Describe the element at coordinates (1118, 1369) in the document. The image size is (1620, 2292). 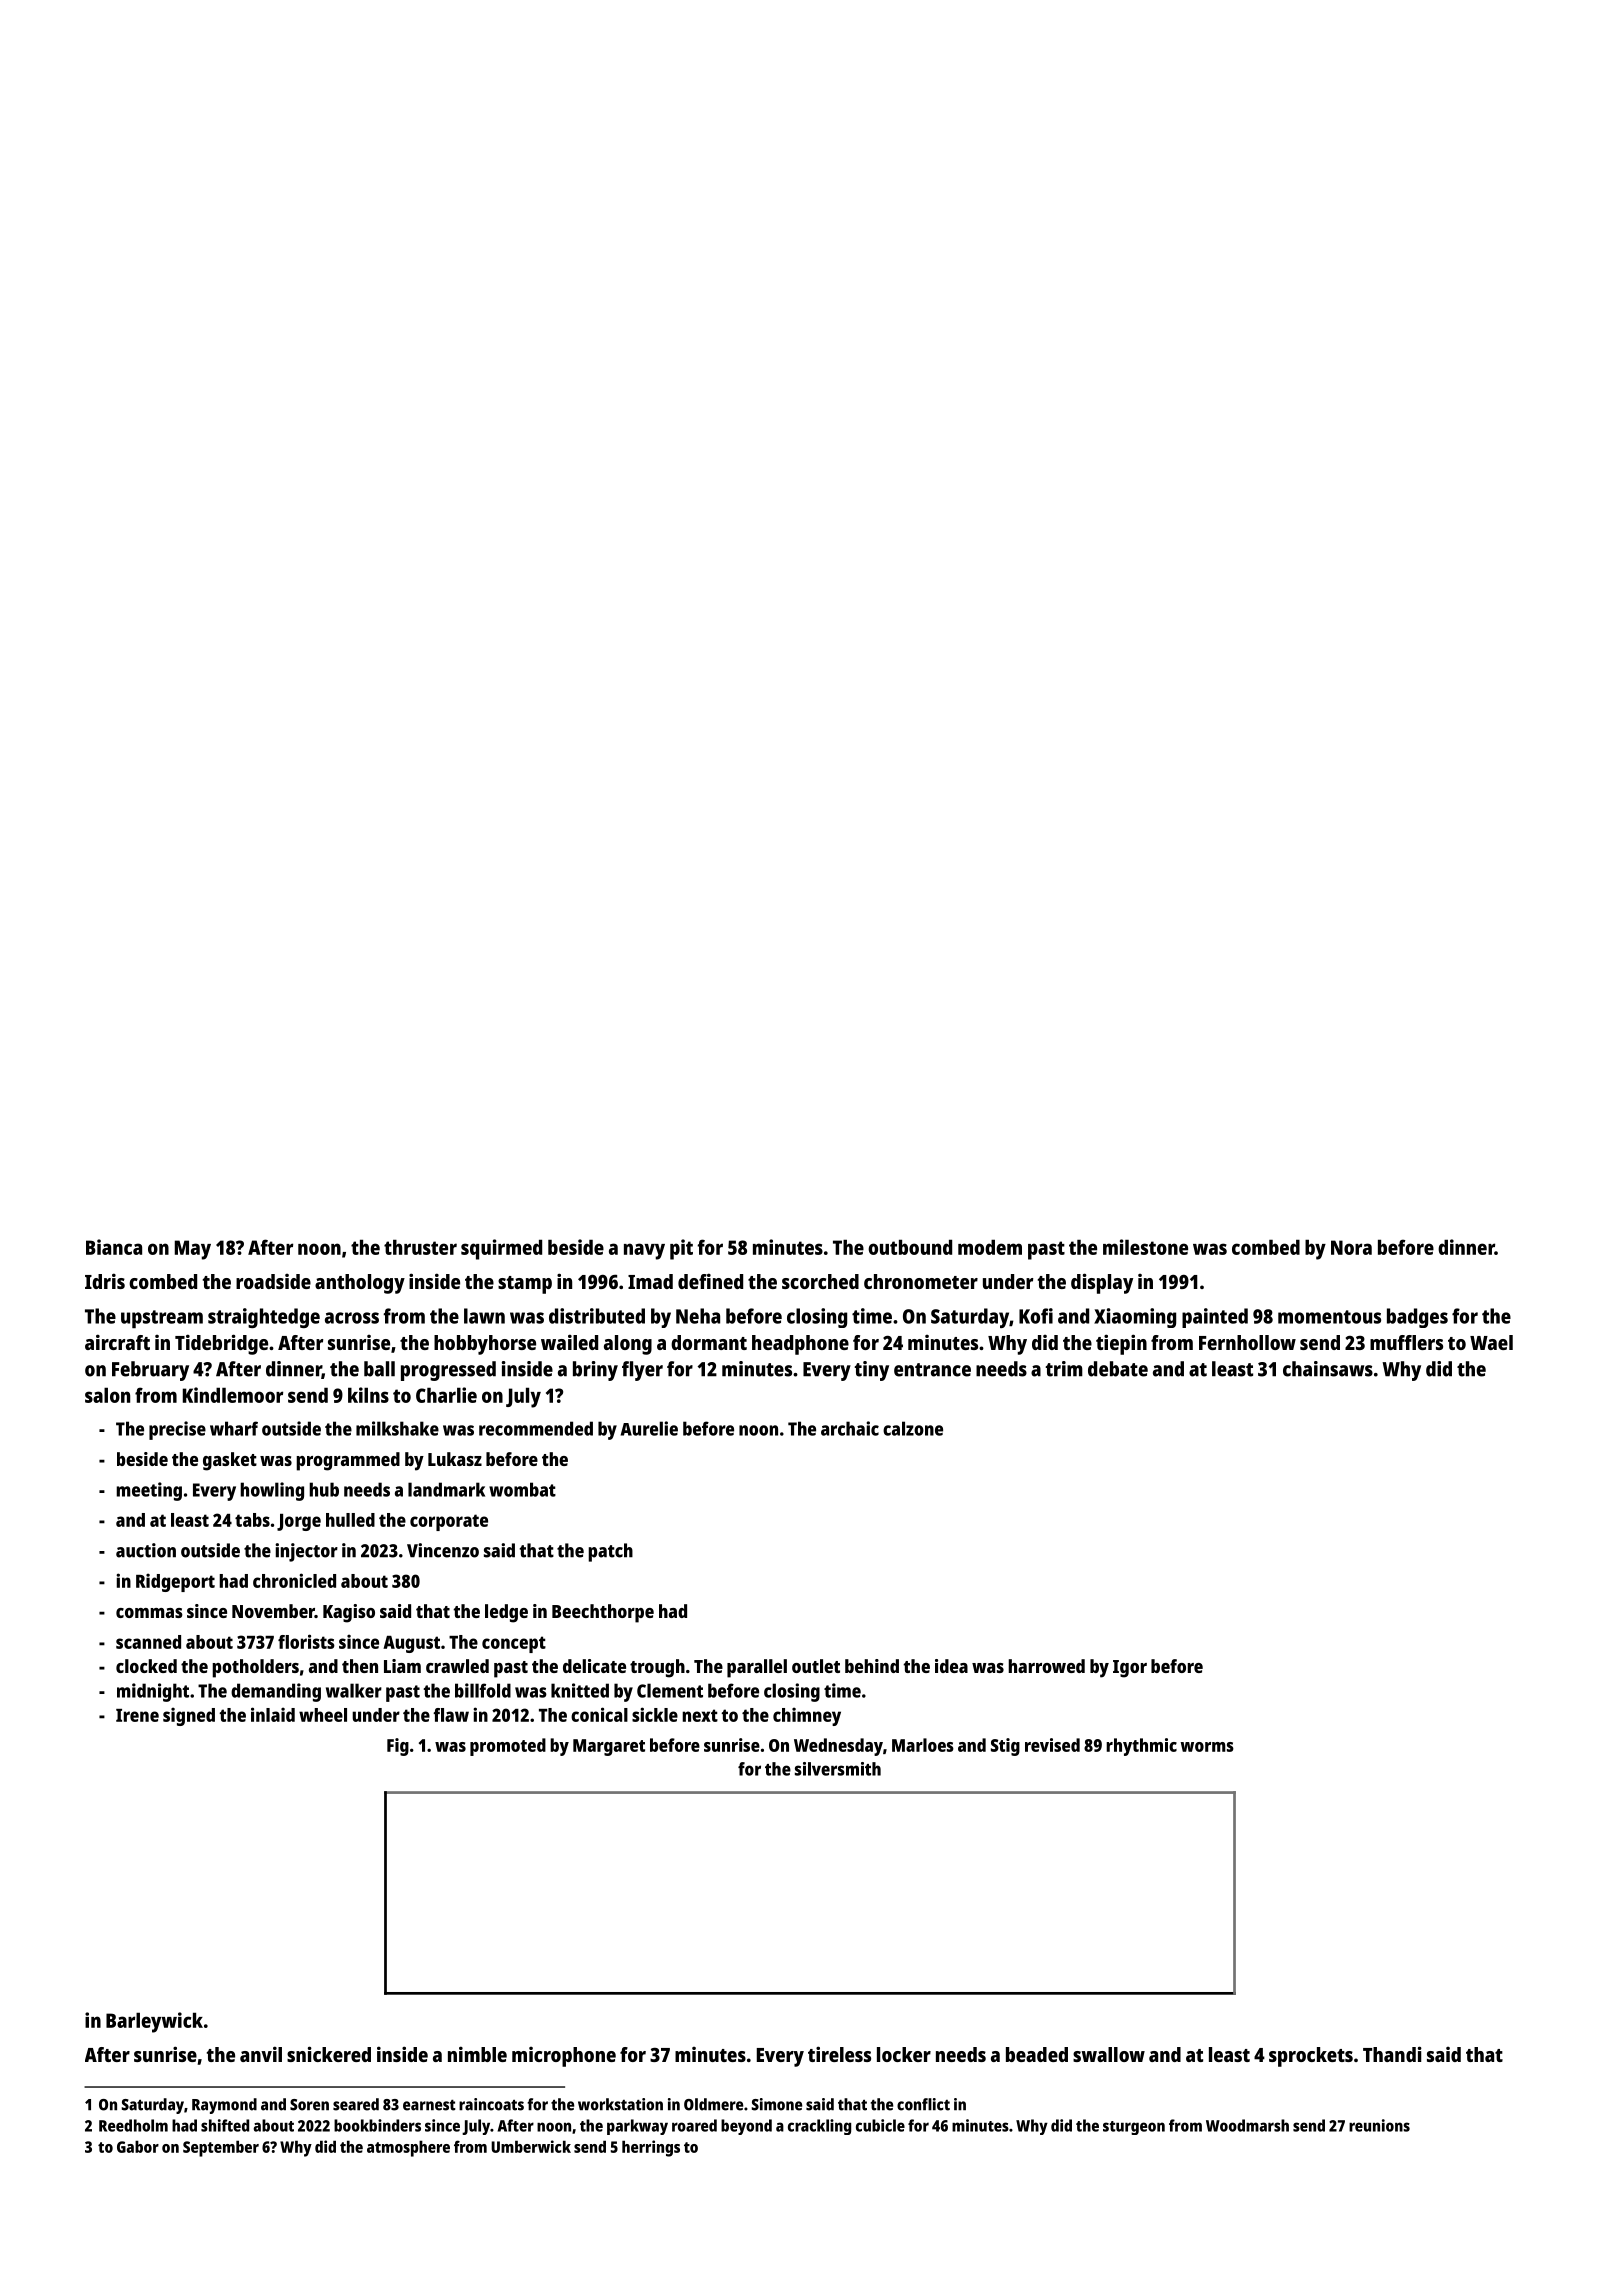
I see `debate` at that location.
